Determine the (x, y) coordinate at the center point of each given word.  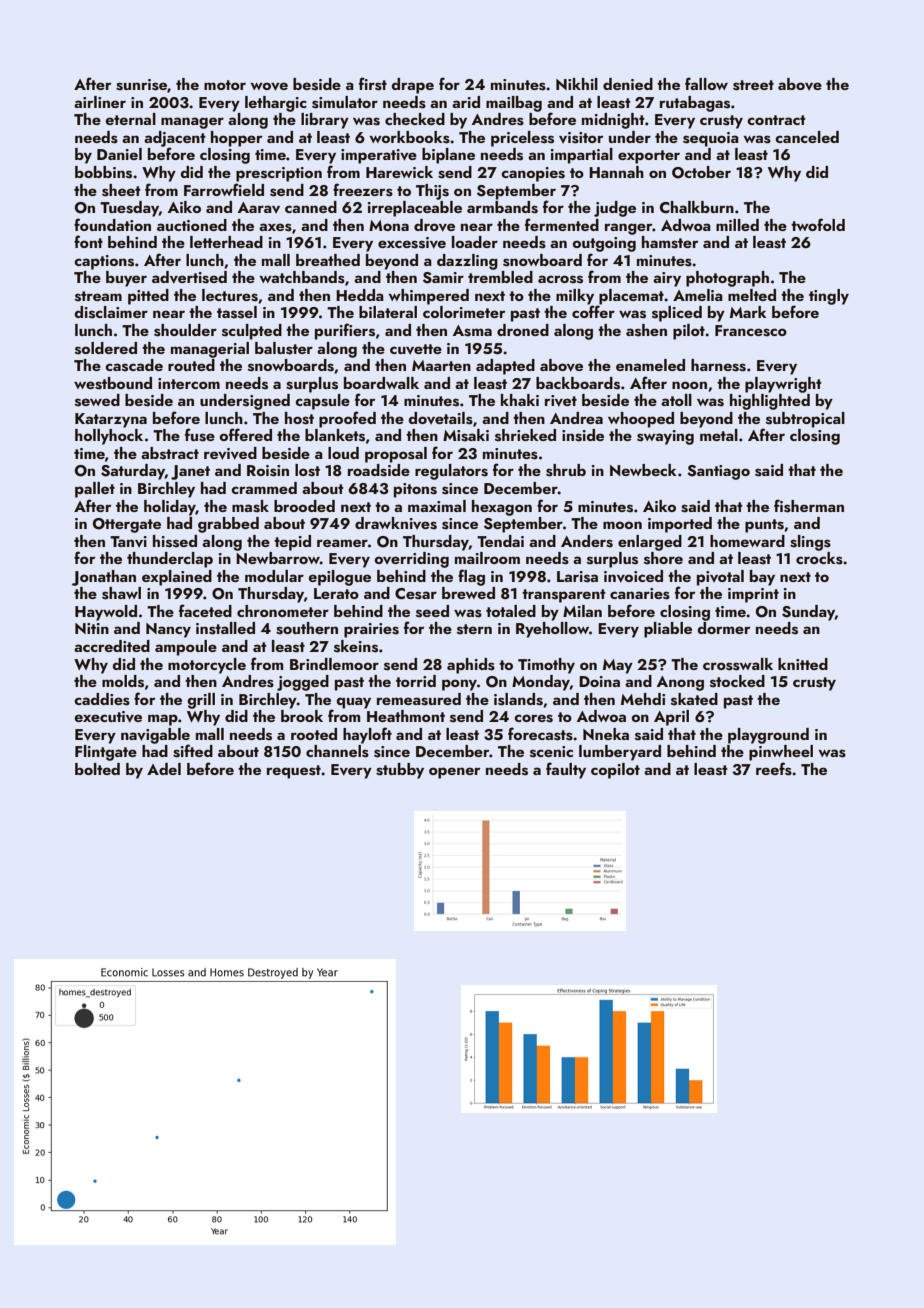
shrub (566, 470)
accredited (112, 646)
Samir (443, 278)
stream (98, 296)
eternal (130, 119)
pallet (95, 490)
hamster (670, 242)
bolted (97, 769)
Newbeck (643, 470)
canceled (807, 137)
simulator (345, 102)
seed (432, 611)
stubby (400, 771)
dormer (723, 628)
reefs (774, 769)
